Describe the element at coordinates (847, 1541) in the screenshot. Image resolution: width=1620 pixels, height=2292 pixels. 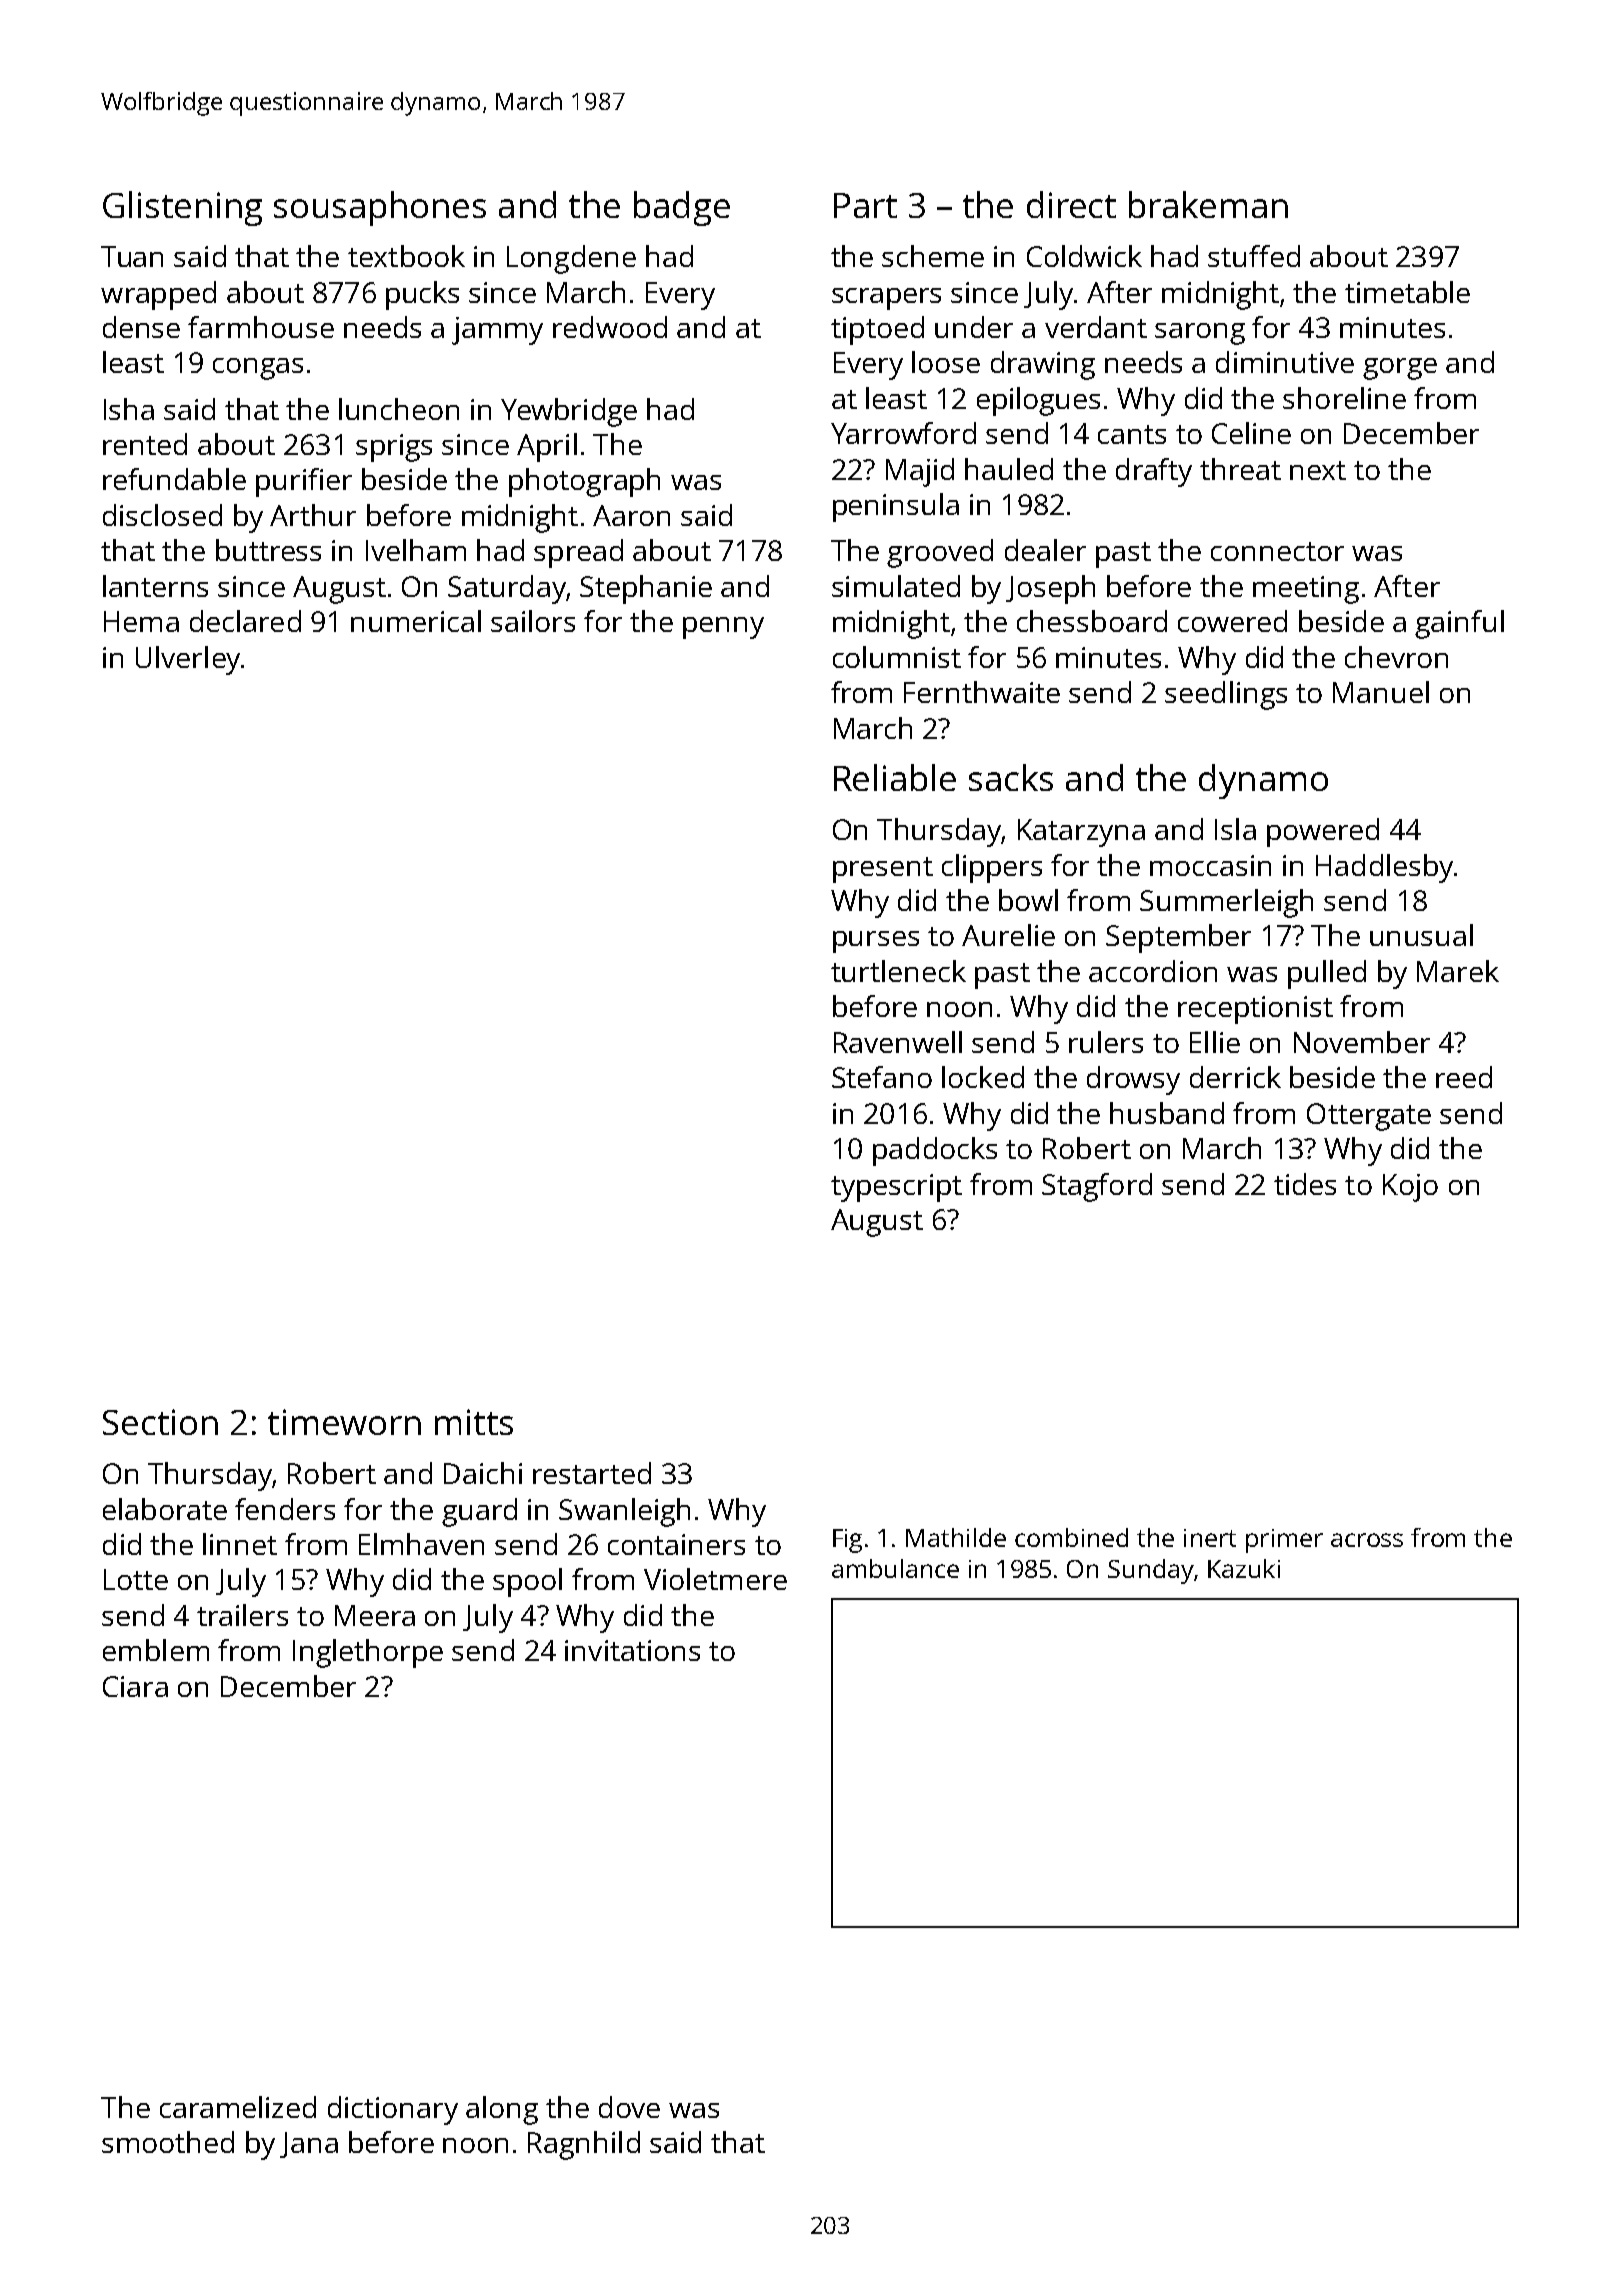
I see `Fig` at that location.
